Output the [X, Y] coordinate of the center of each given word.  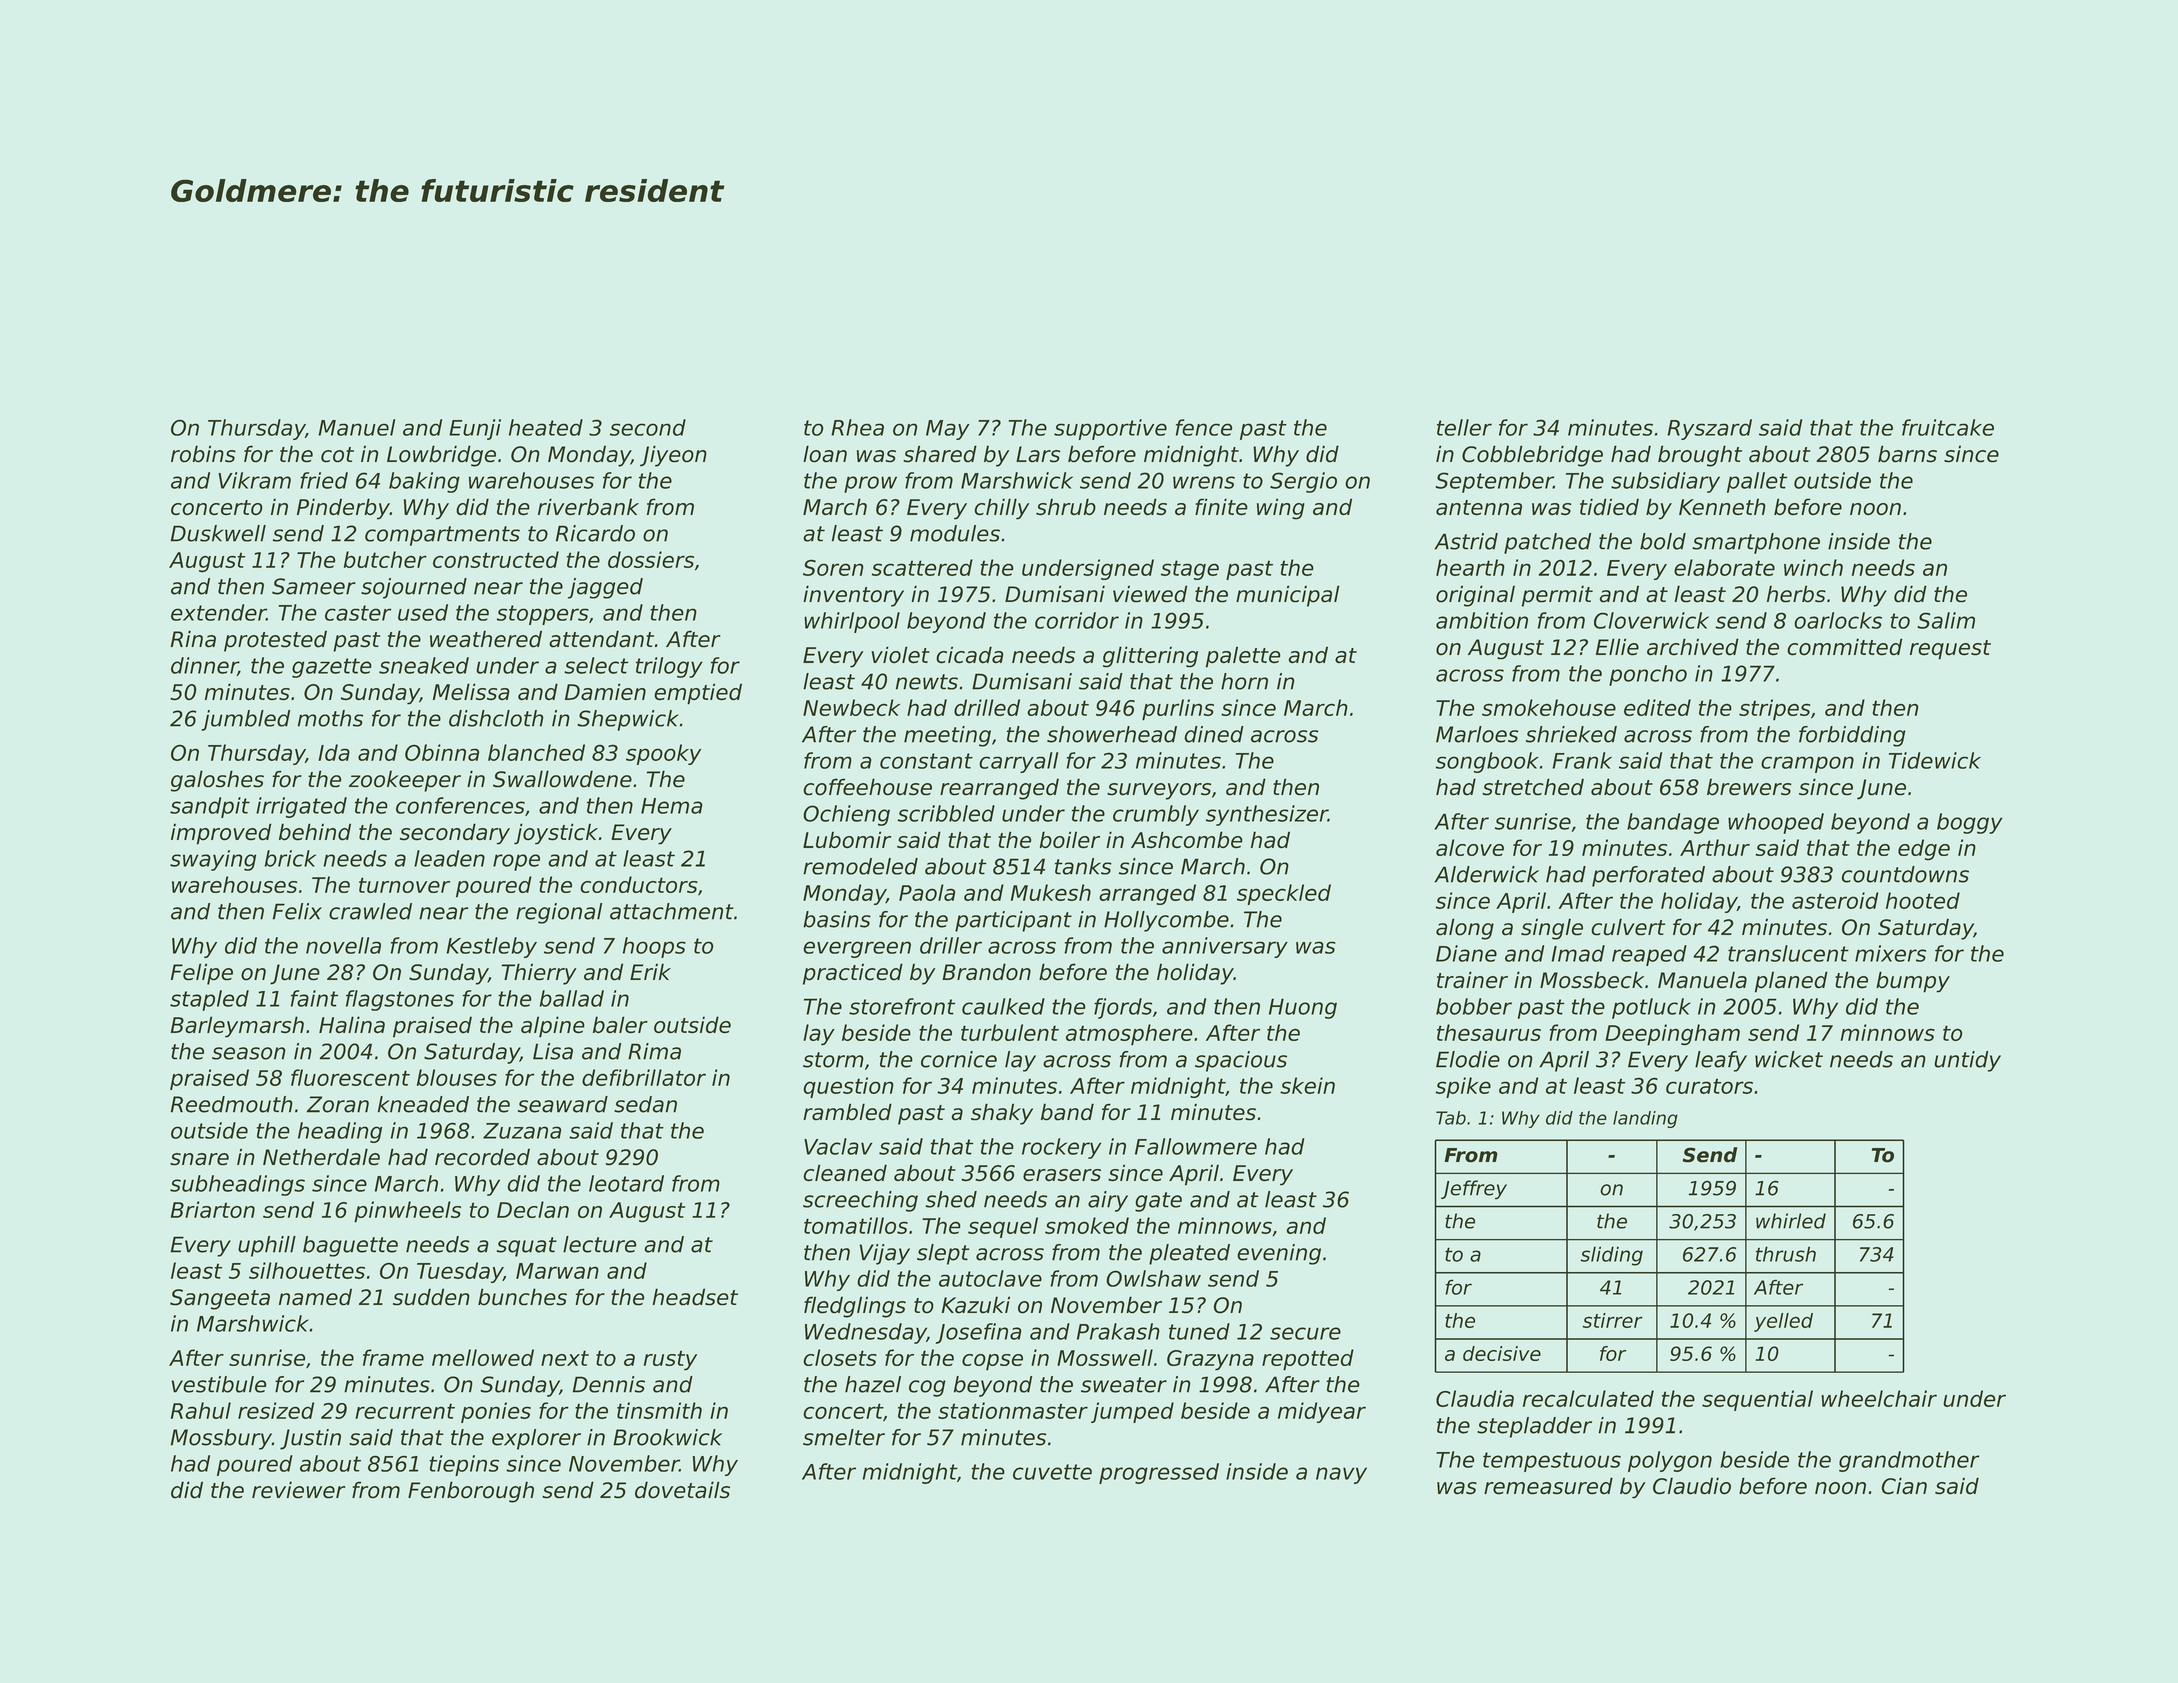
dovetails [682, 1490]
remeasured [1548, 1486]
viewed [1150, 594]
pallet [1757, 482]
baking [424, 482]
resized [276, 1410]
